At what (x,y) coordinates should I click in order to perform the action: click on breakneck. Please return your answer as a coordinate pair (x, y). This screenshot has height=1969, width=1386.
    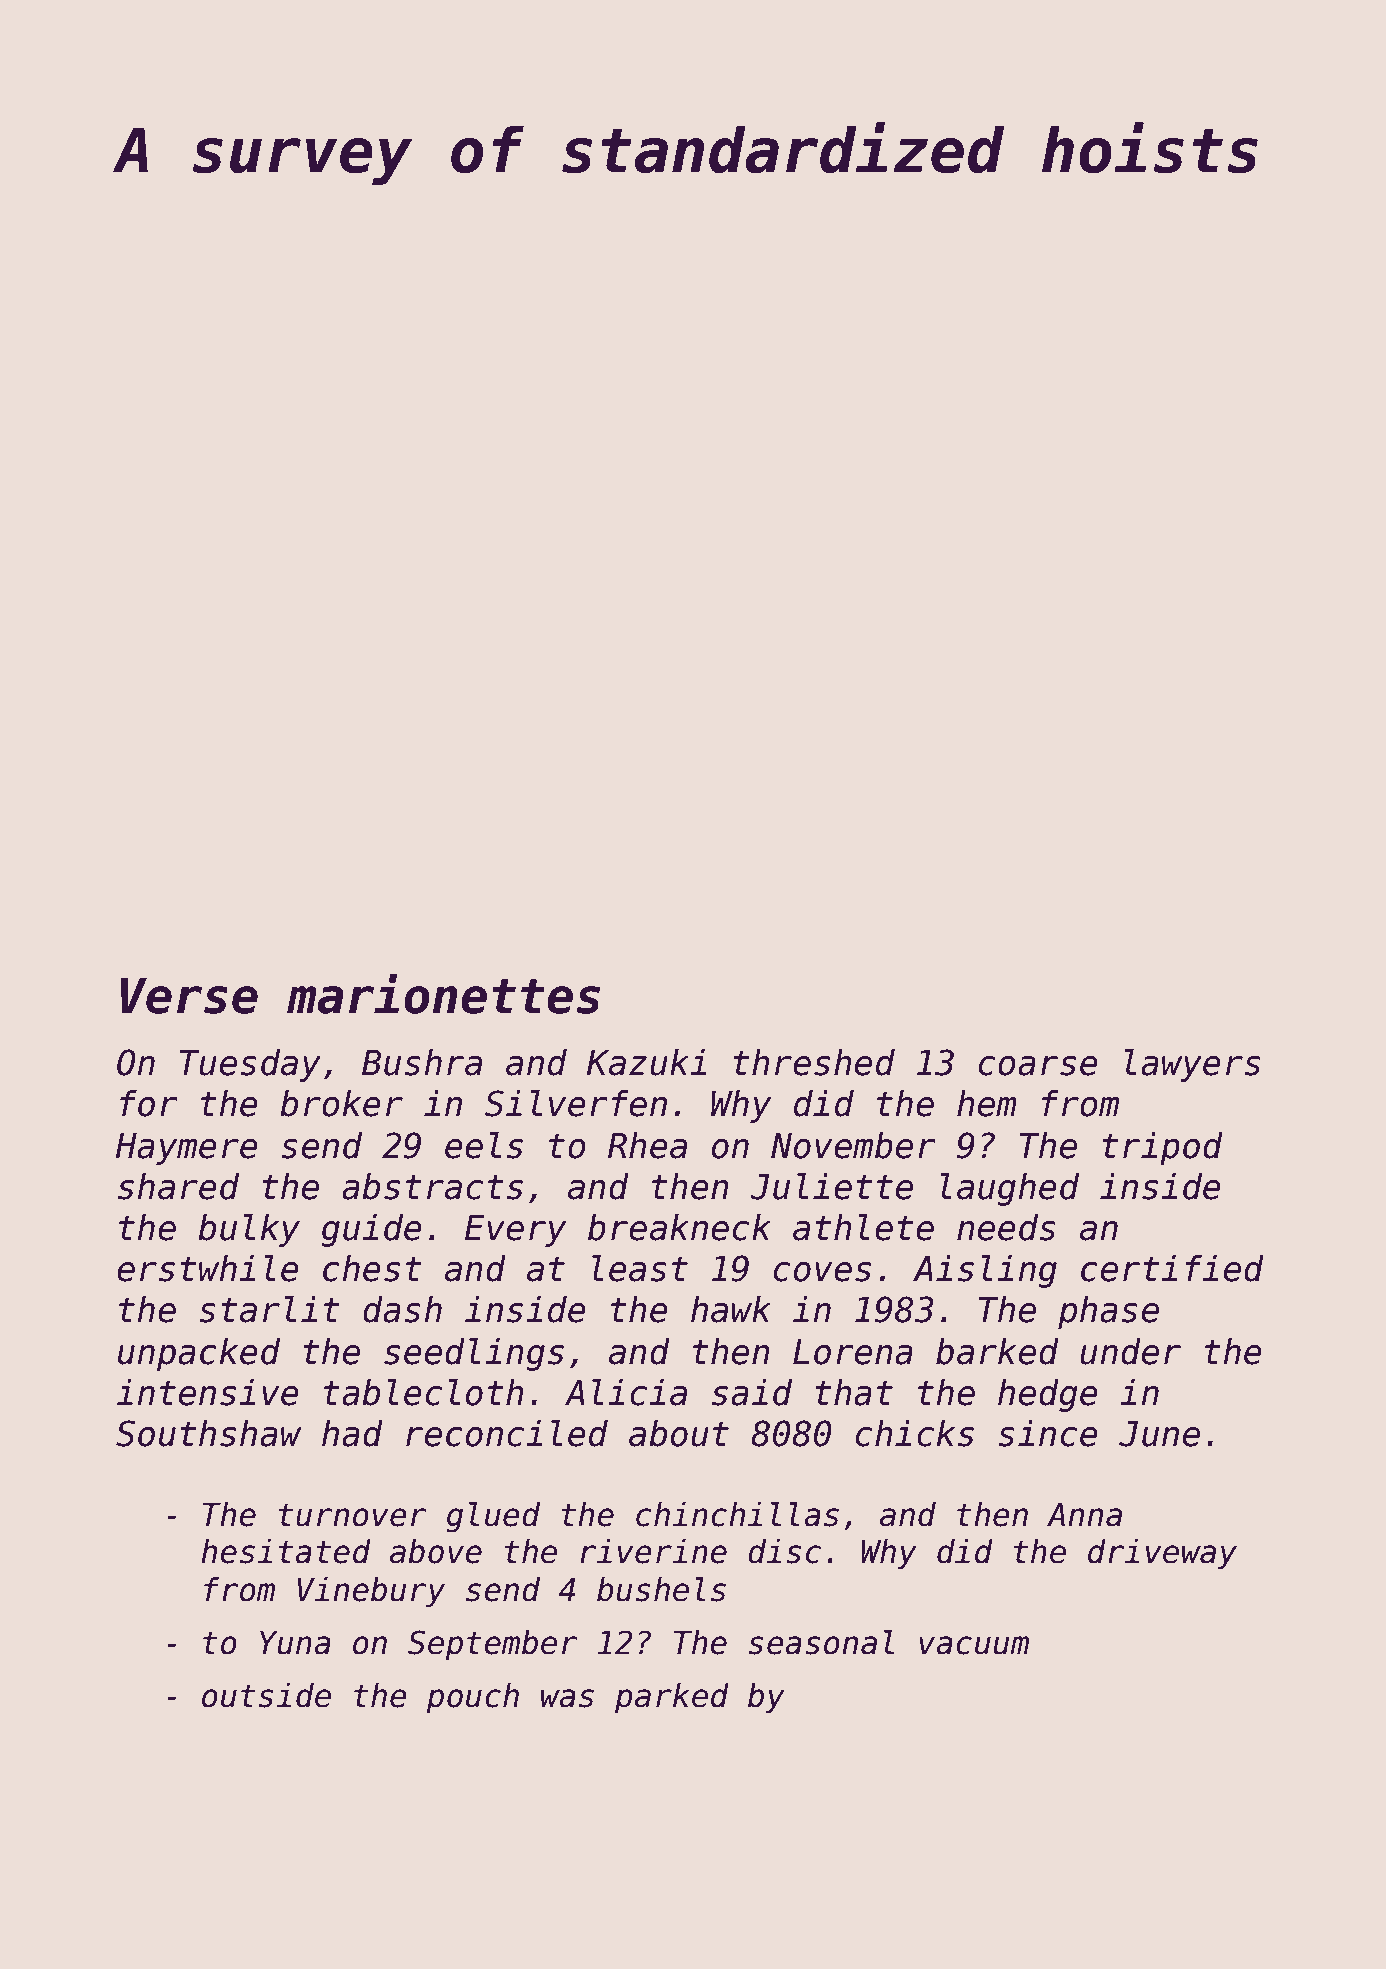
    Looking at the image, I should click on (679, 1227).
